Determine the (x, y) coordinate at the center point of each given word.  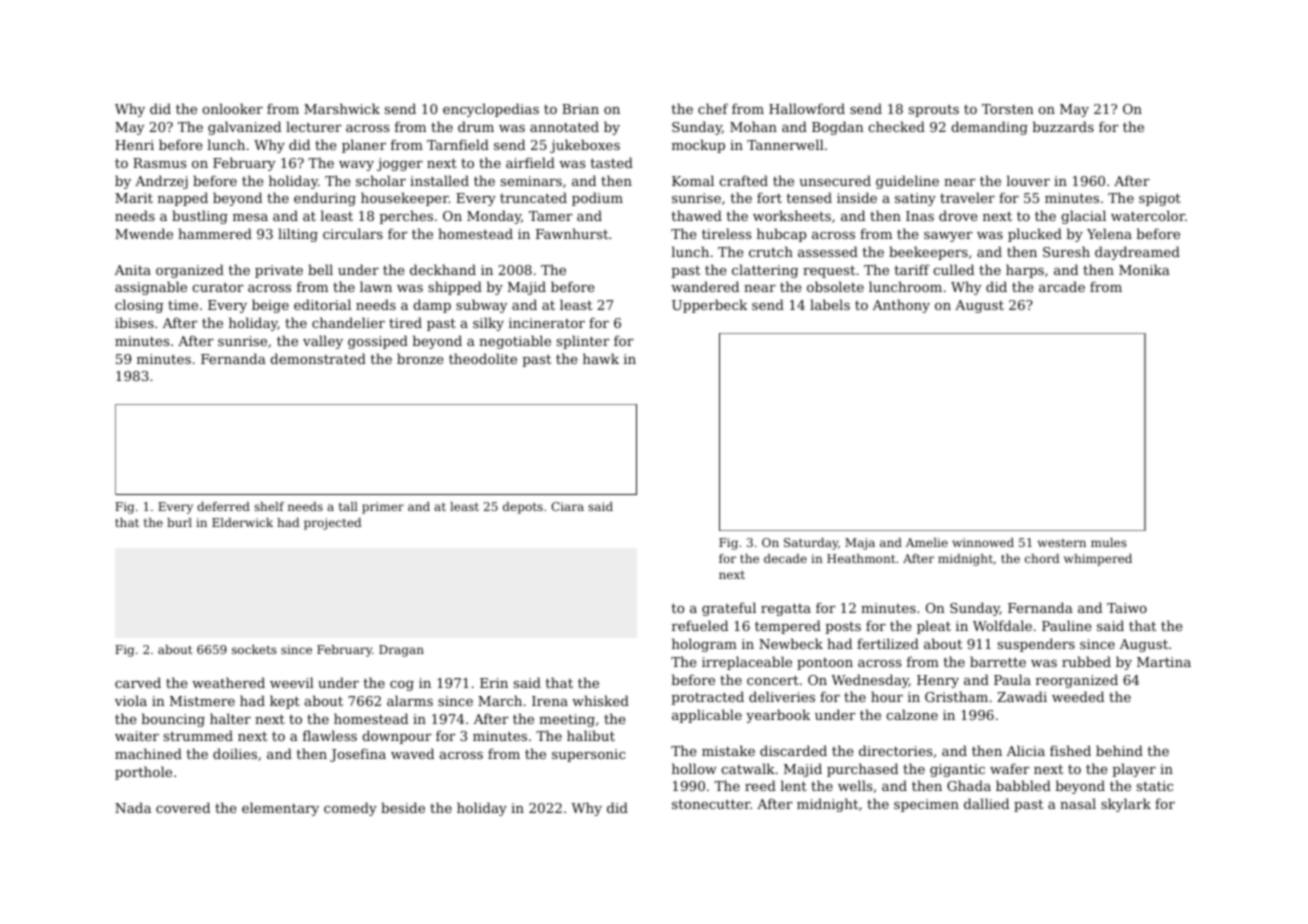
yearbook (778, 716)
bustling (200, 217)
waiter (137, 736)
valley (323, 342)
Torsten (1008, 109)
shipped (455, 288)
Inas (920, 216)
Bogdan (838, 128)
